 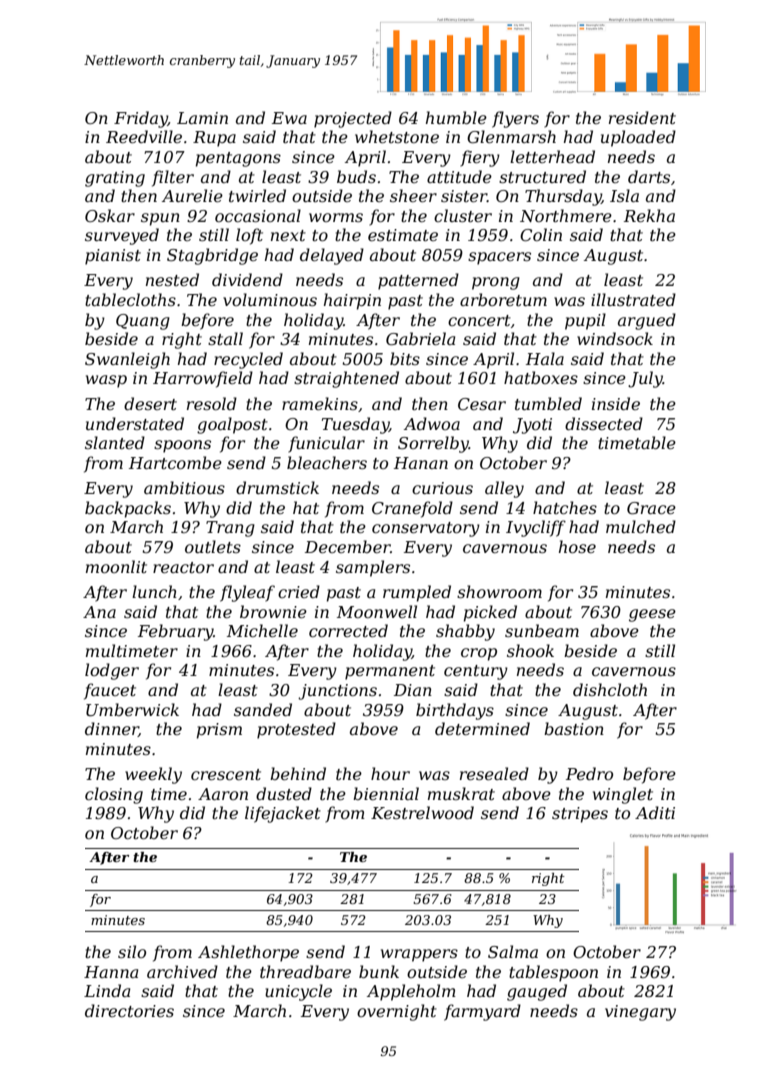 What do you see at coordinates (397, 1012) in the screenshot?
I see `overnight` at bounding box center [397, 1012].
